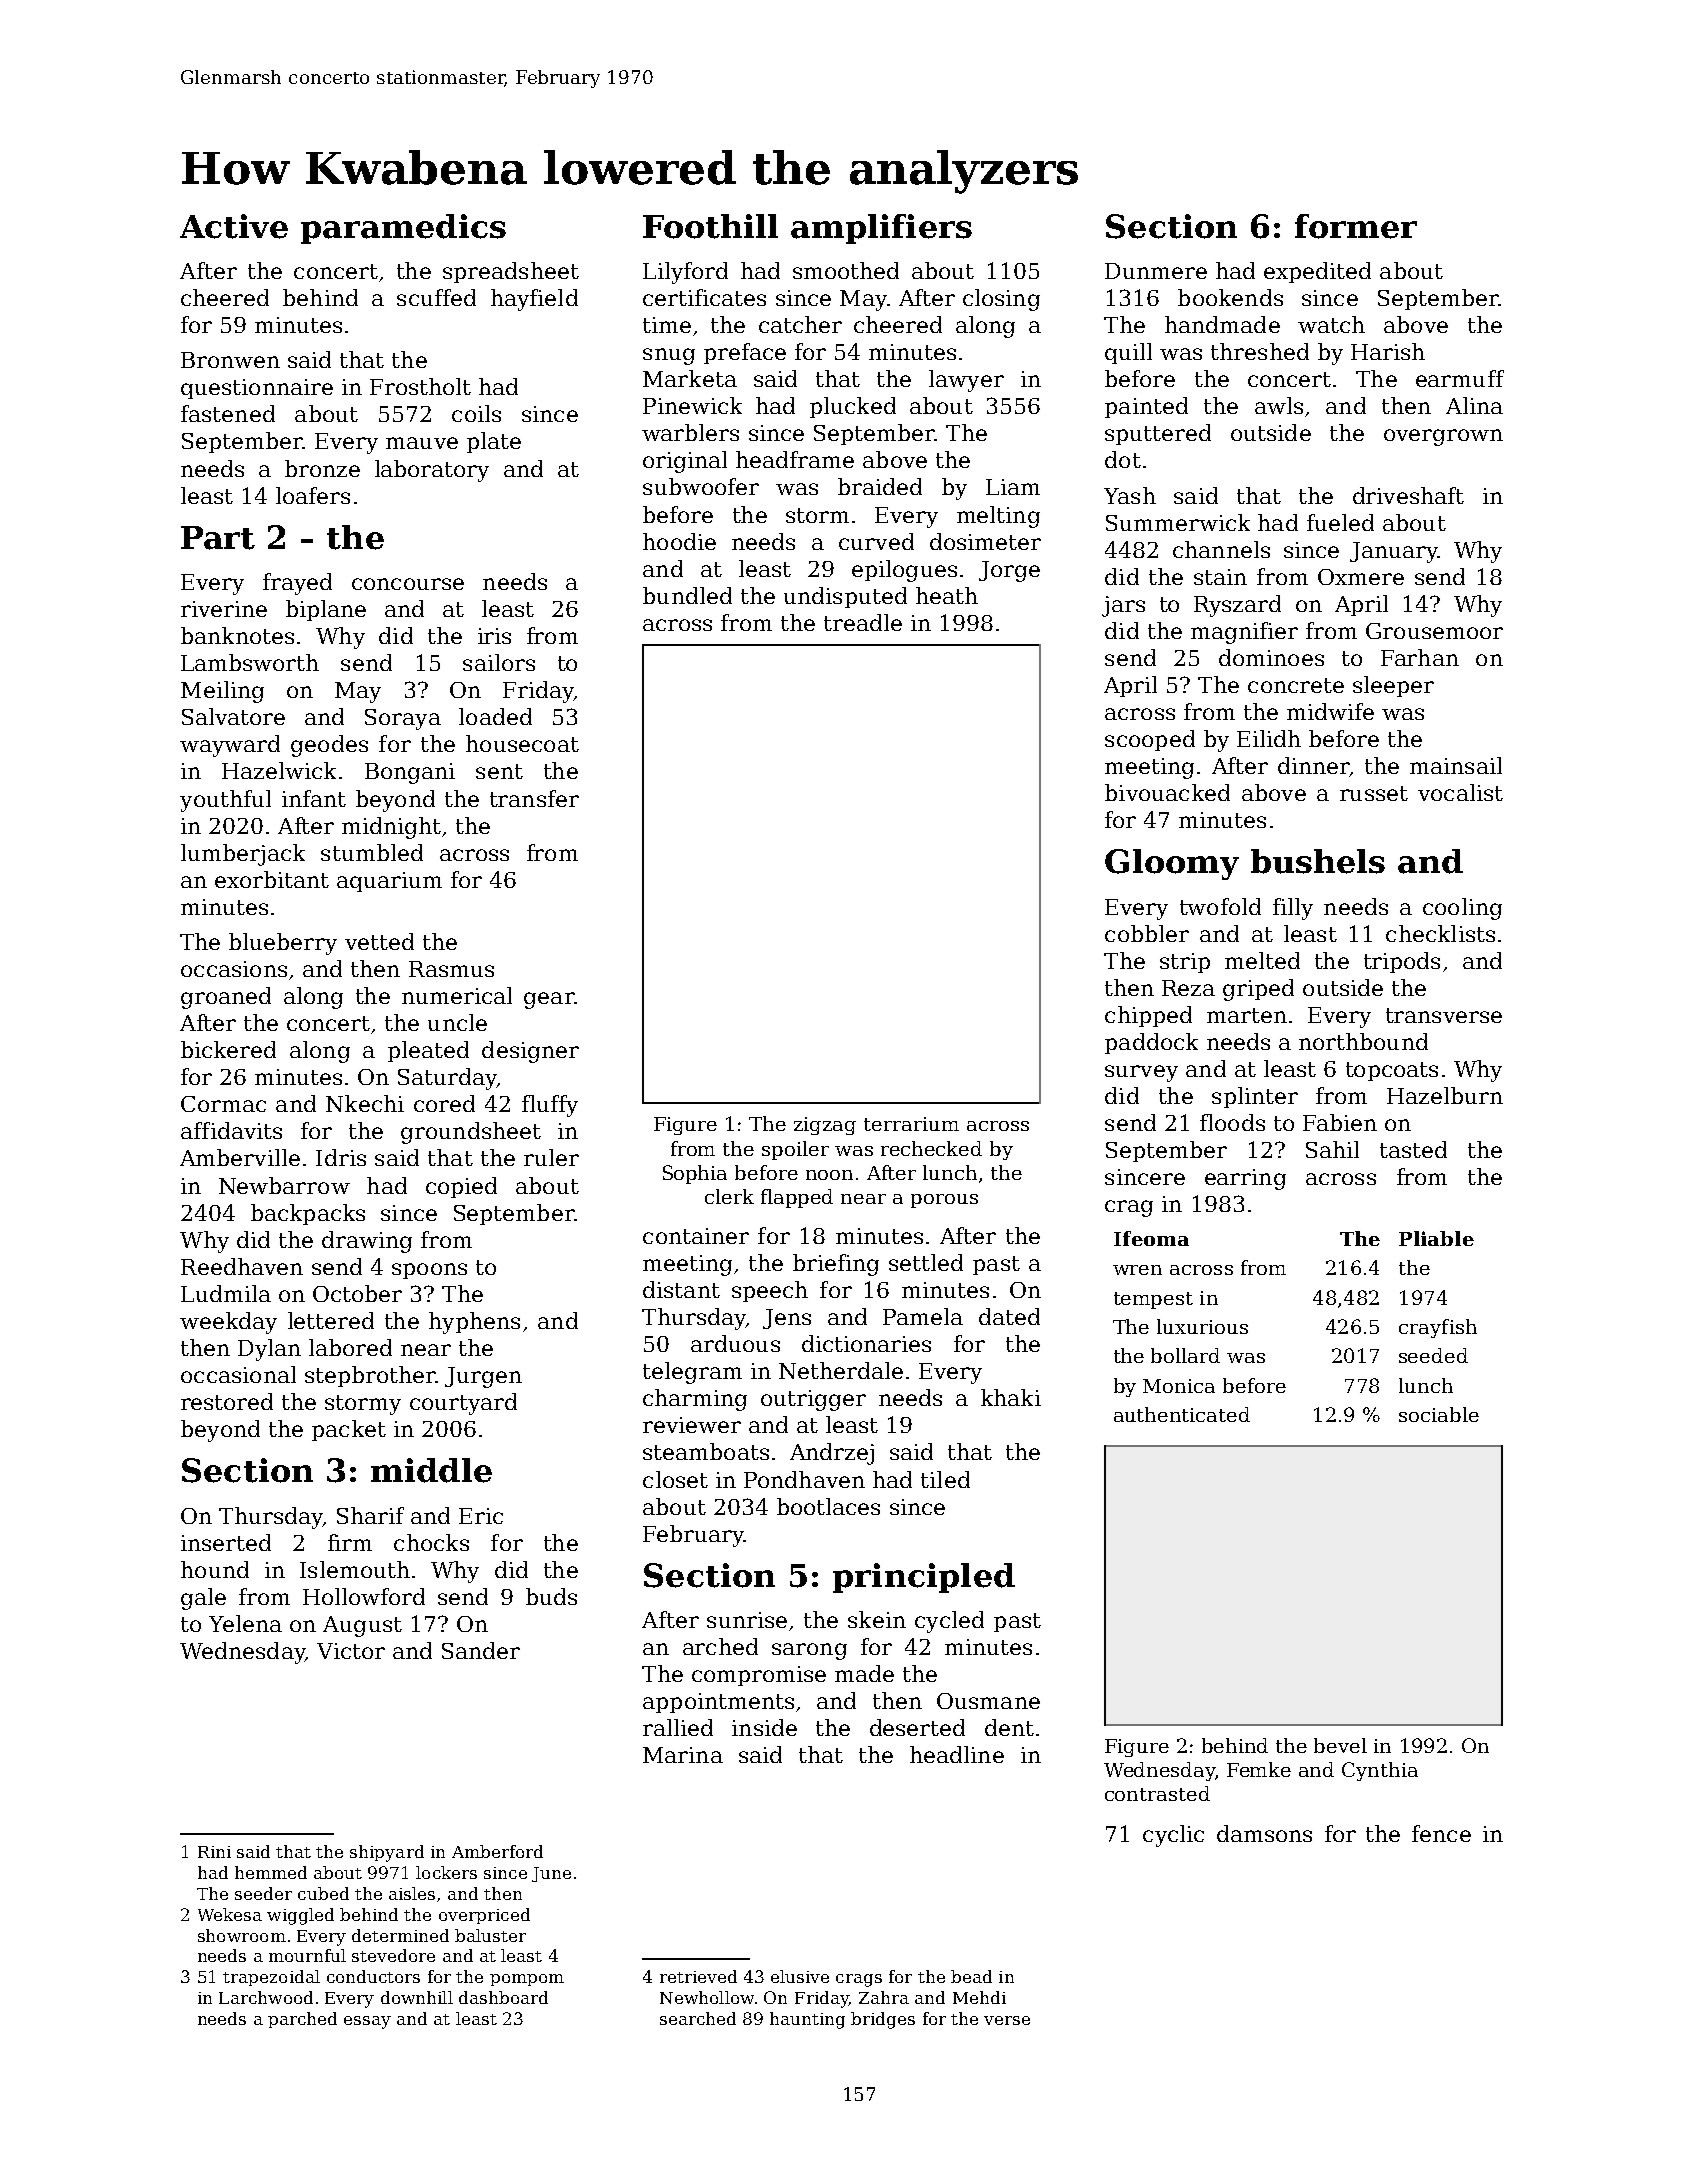 The width and height of the screenshot is (1683, 2178). I want to click on Harish, so click(1388, 351).
